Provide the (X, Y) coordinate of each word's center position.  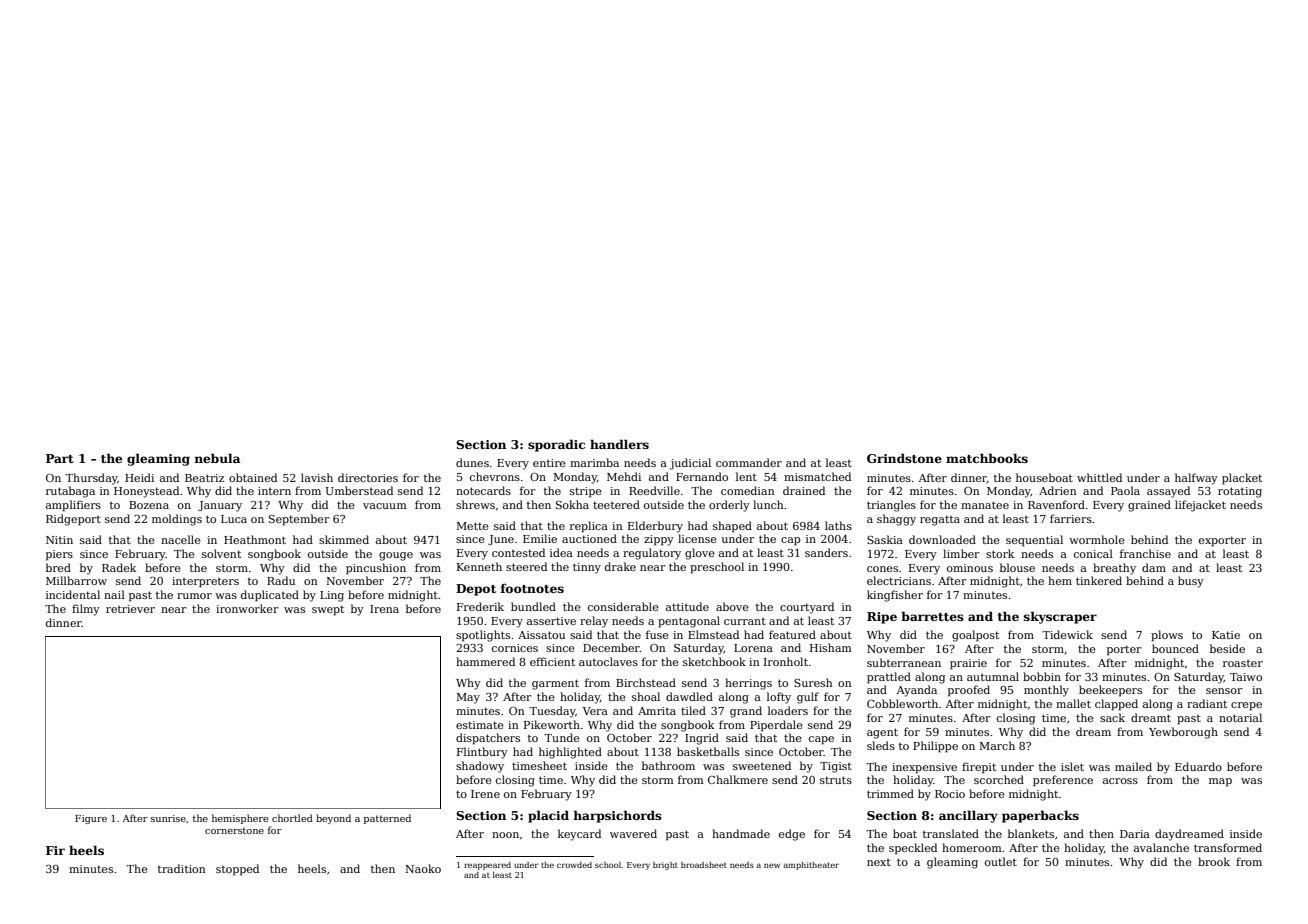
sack (1112, 717)
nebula (217, 458)
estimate (480, 725)
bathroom (668, 765)
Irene (485, 794)
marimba (594, 462)
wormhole (1097, 539)
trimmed (890, 793)
